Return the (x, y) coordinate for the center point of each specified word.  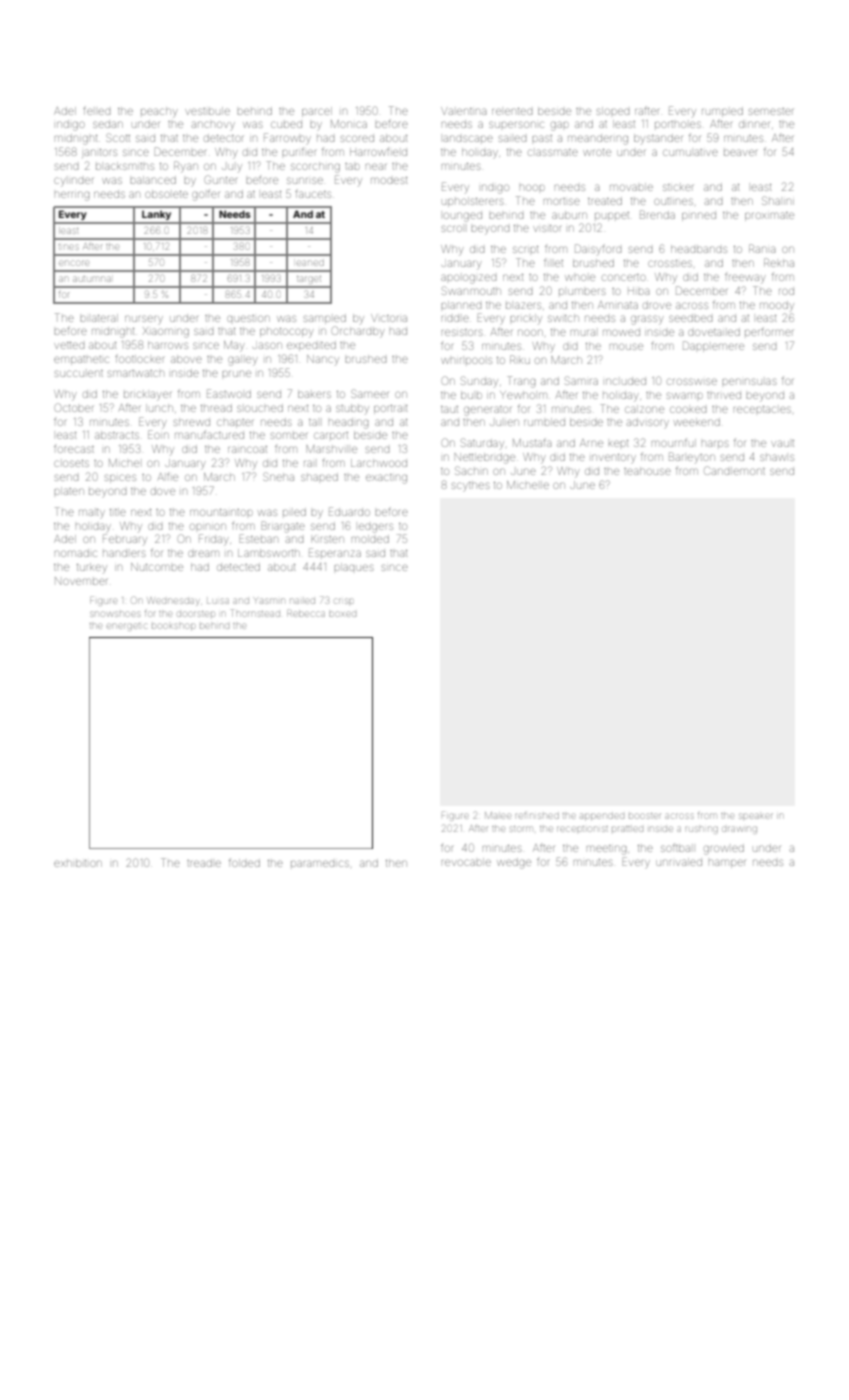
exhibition (78, 863)
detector (223, 138)
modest (389, 180)
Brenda (657, 214)
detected (238, 567)
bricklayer (147, 396)
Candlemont (734, 470)
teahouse (647, 471)
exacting (386, 479)
